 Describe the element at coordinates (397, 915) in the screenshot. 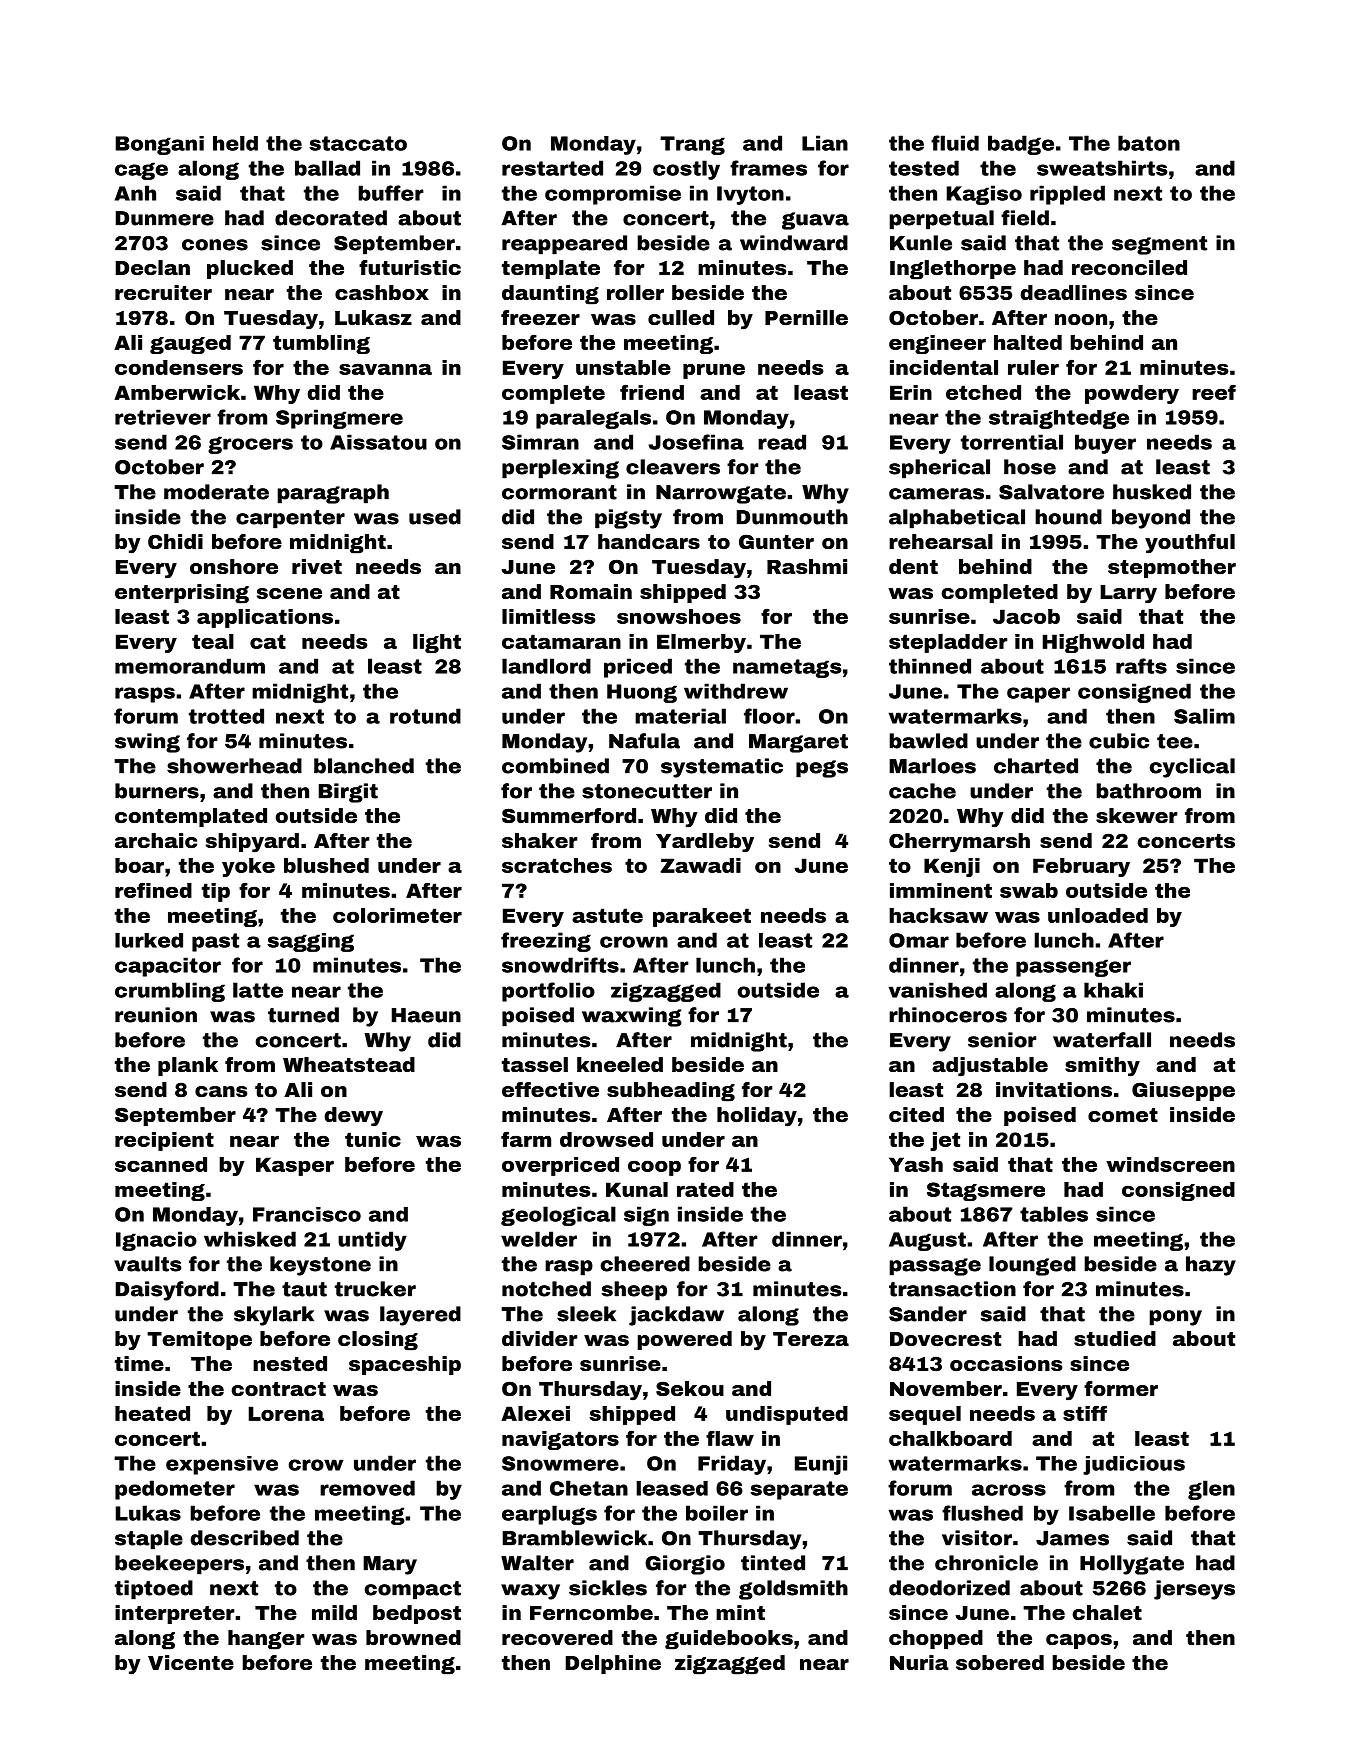

I see `colorimeter` at that location.
